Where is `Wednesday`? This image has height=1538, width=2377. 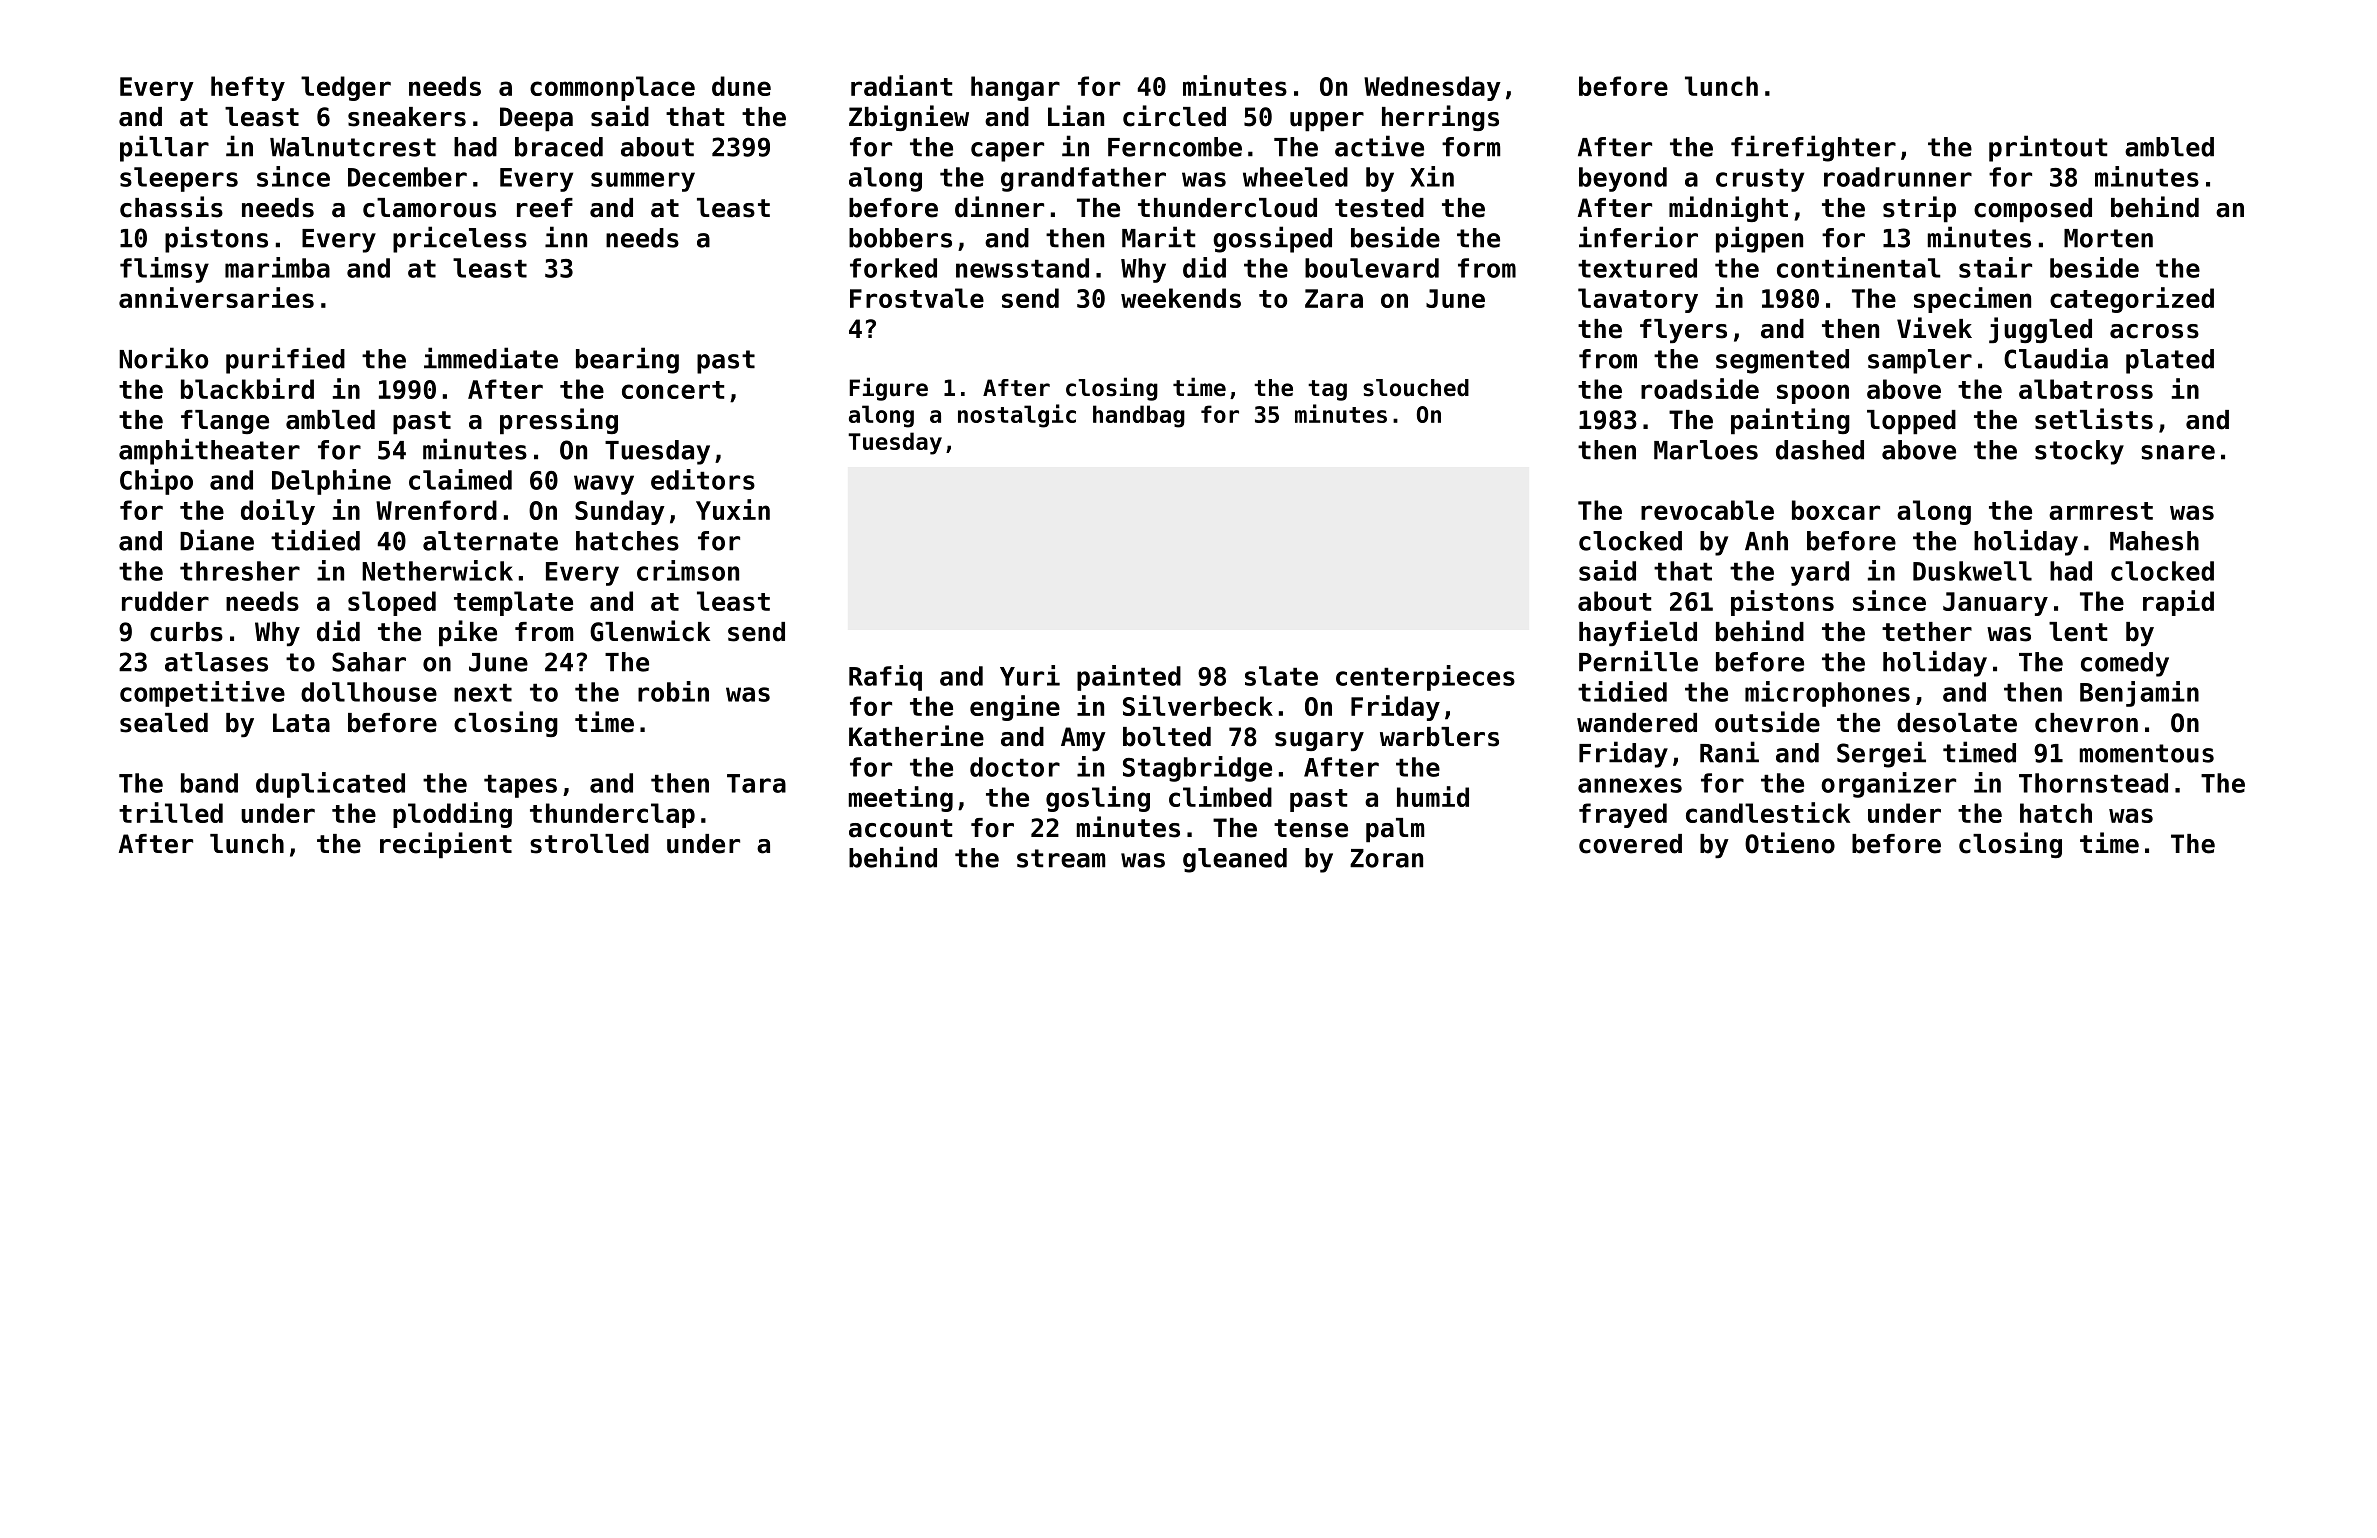
Wednesday is located at coordinates (1432, 88).
